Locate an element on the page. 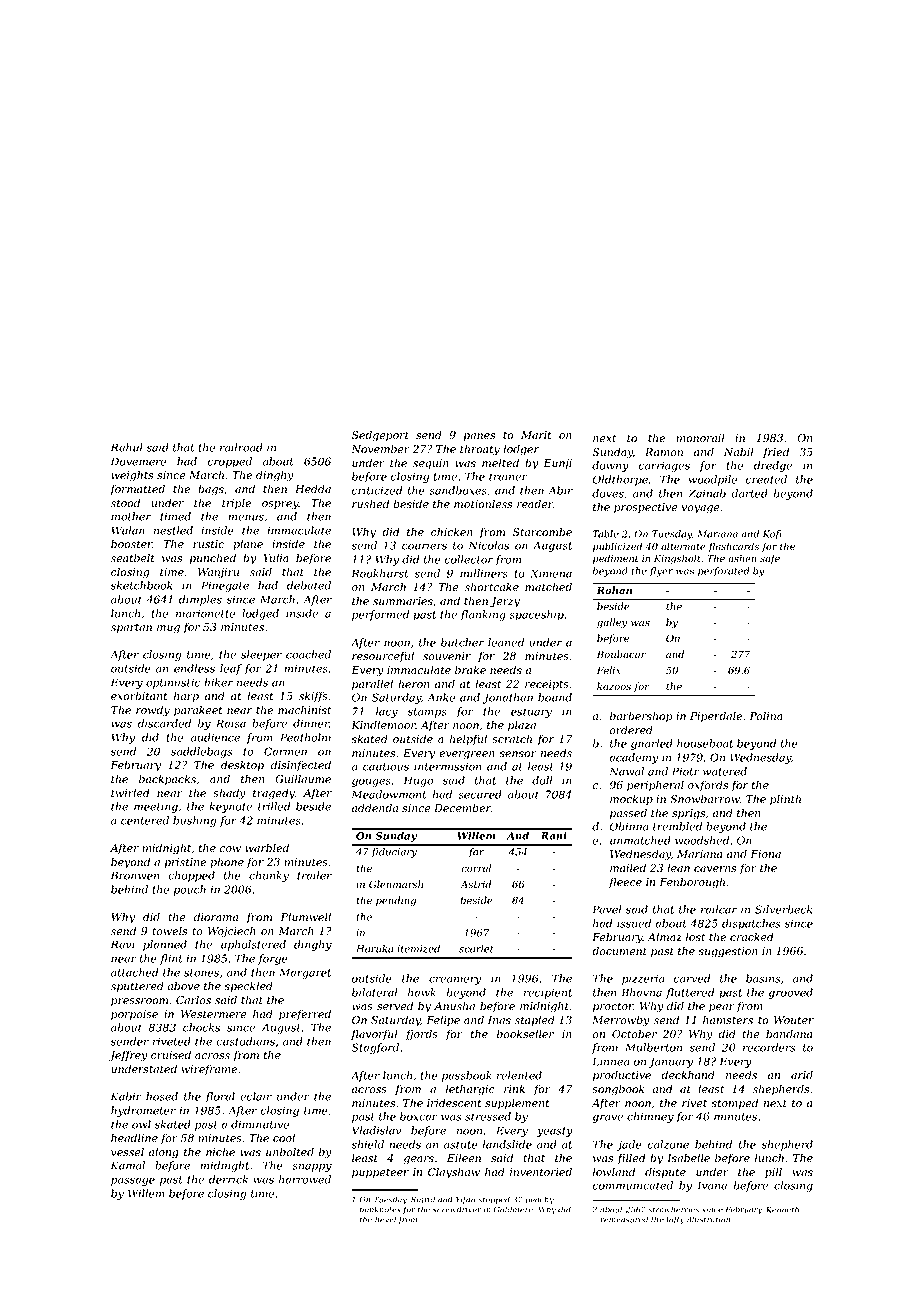 Image resolution: width=924 pixels, height=1308 pixels. Yulia is located at coordinates (276, 557).
